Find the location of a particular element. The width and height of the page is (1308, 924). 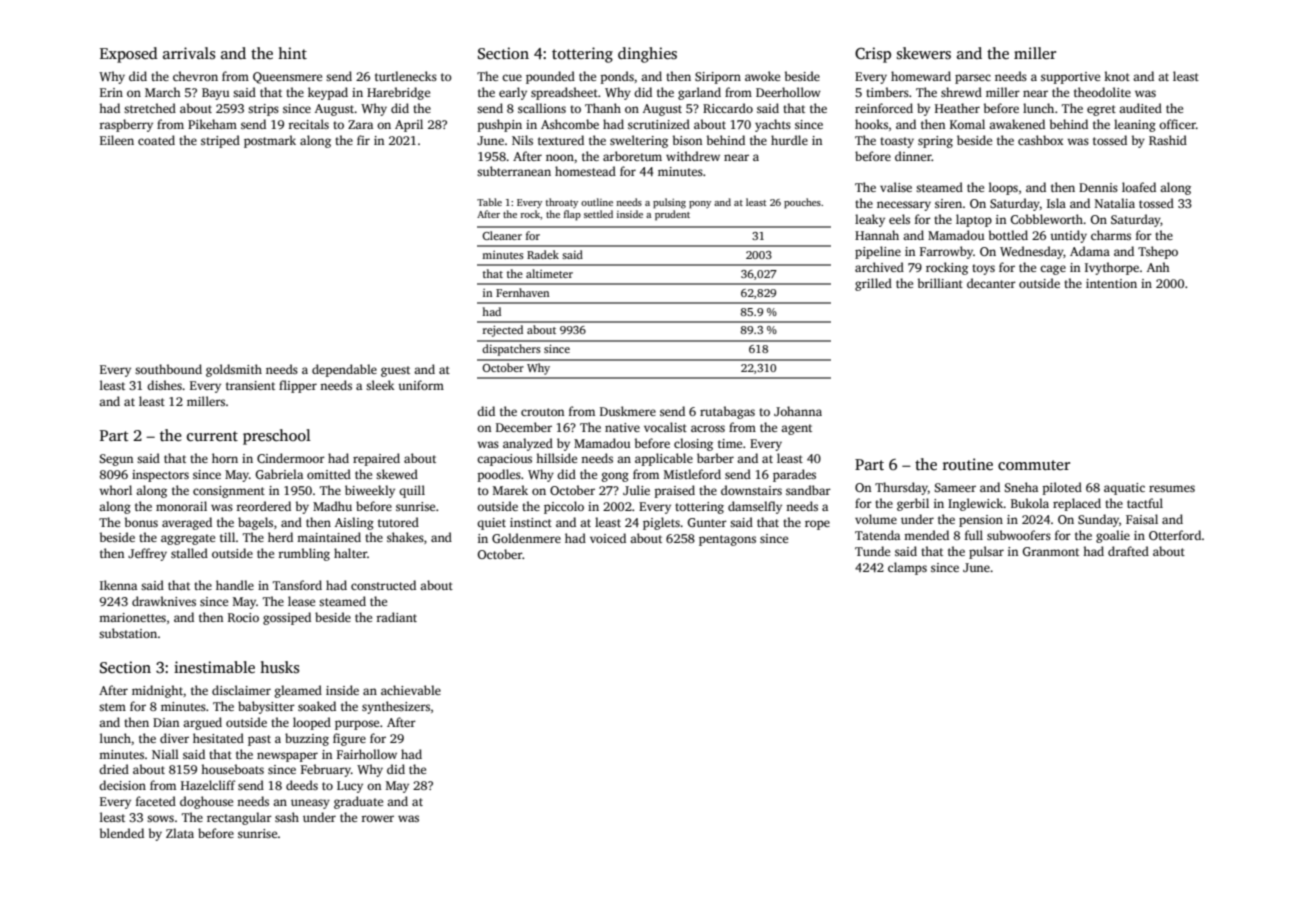

Eileen is located at coordinates (117, 140).
